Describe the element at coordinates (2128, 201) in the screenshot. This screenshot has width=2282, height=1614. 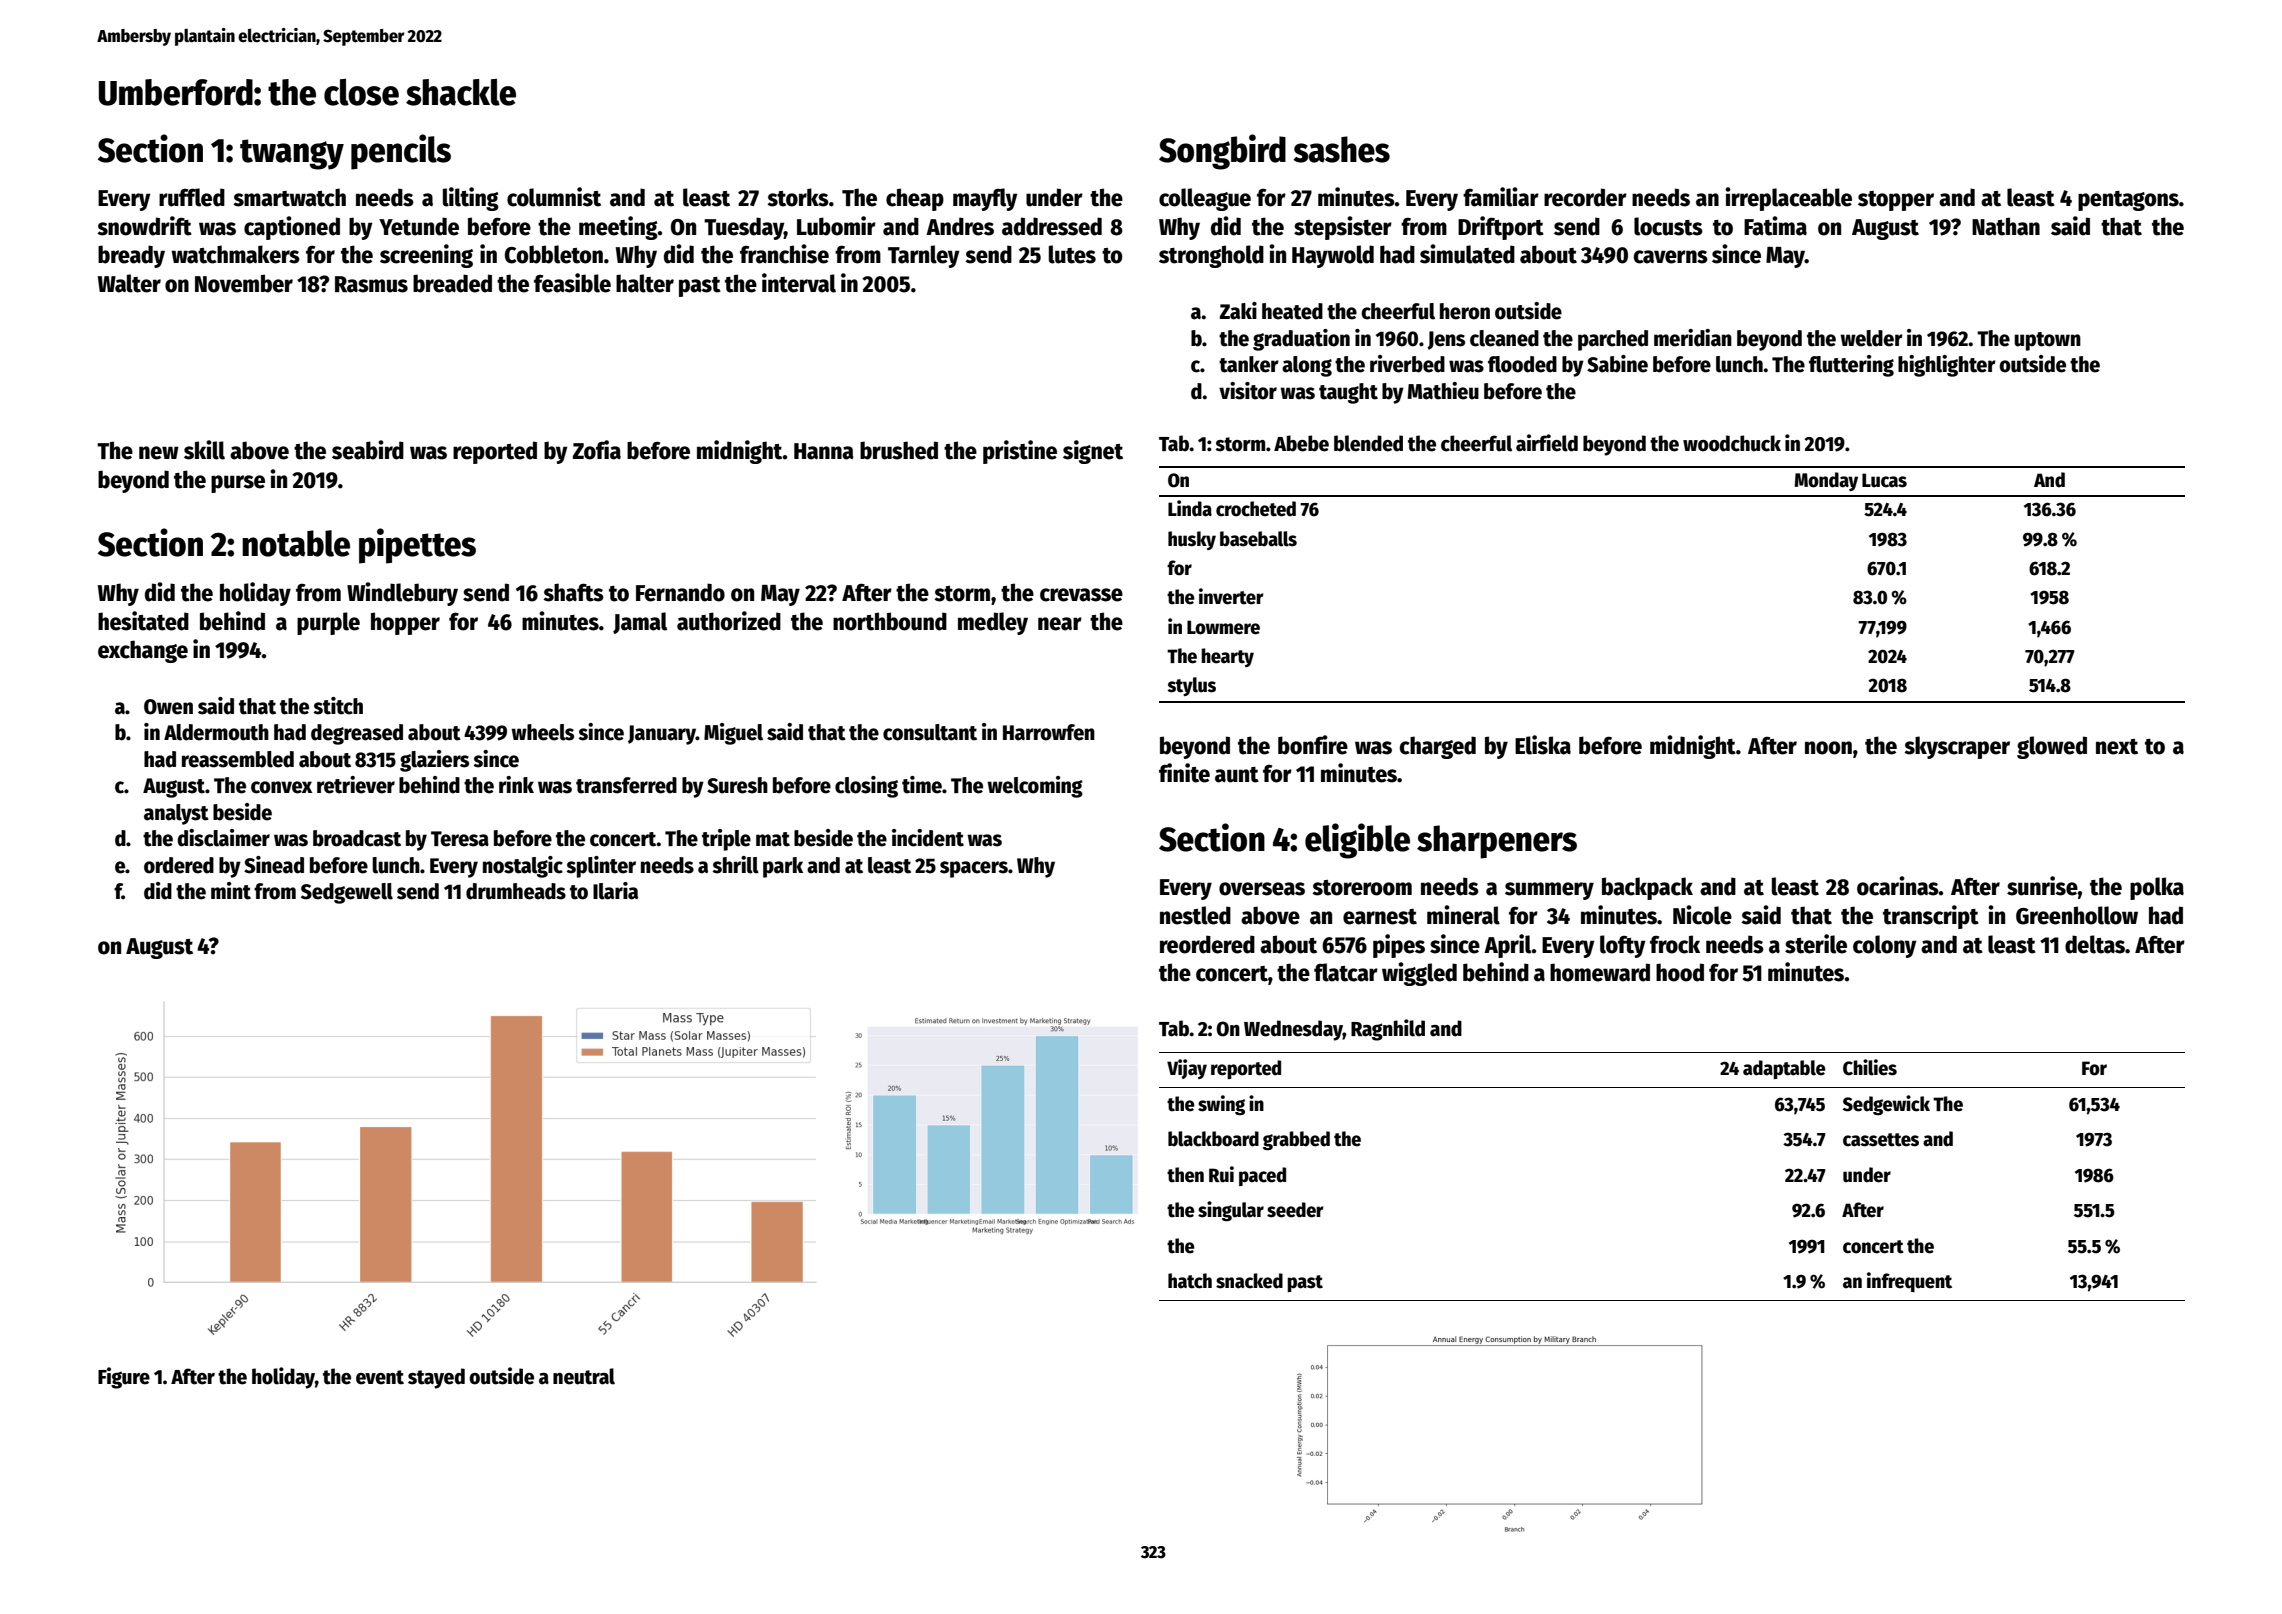
I see `pentagons` at that location.
